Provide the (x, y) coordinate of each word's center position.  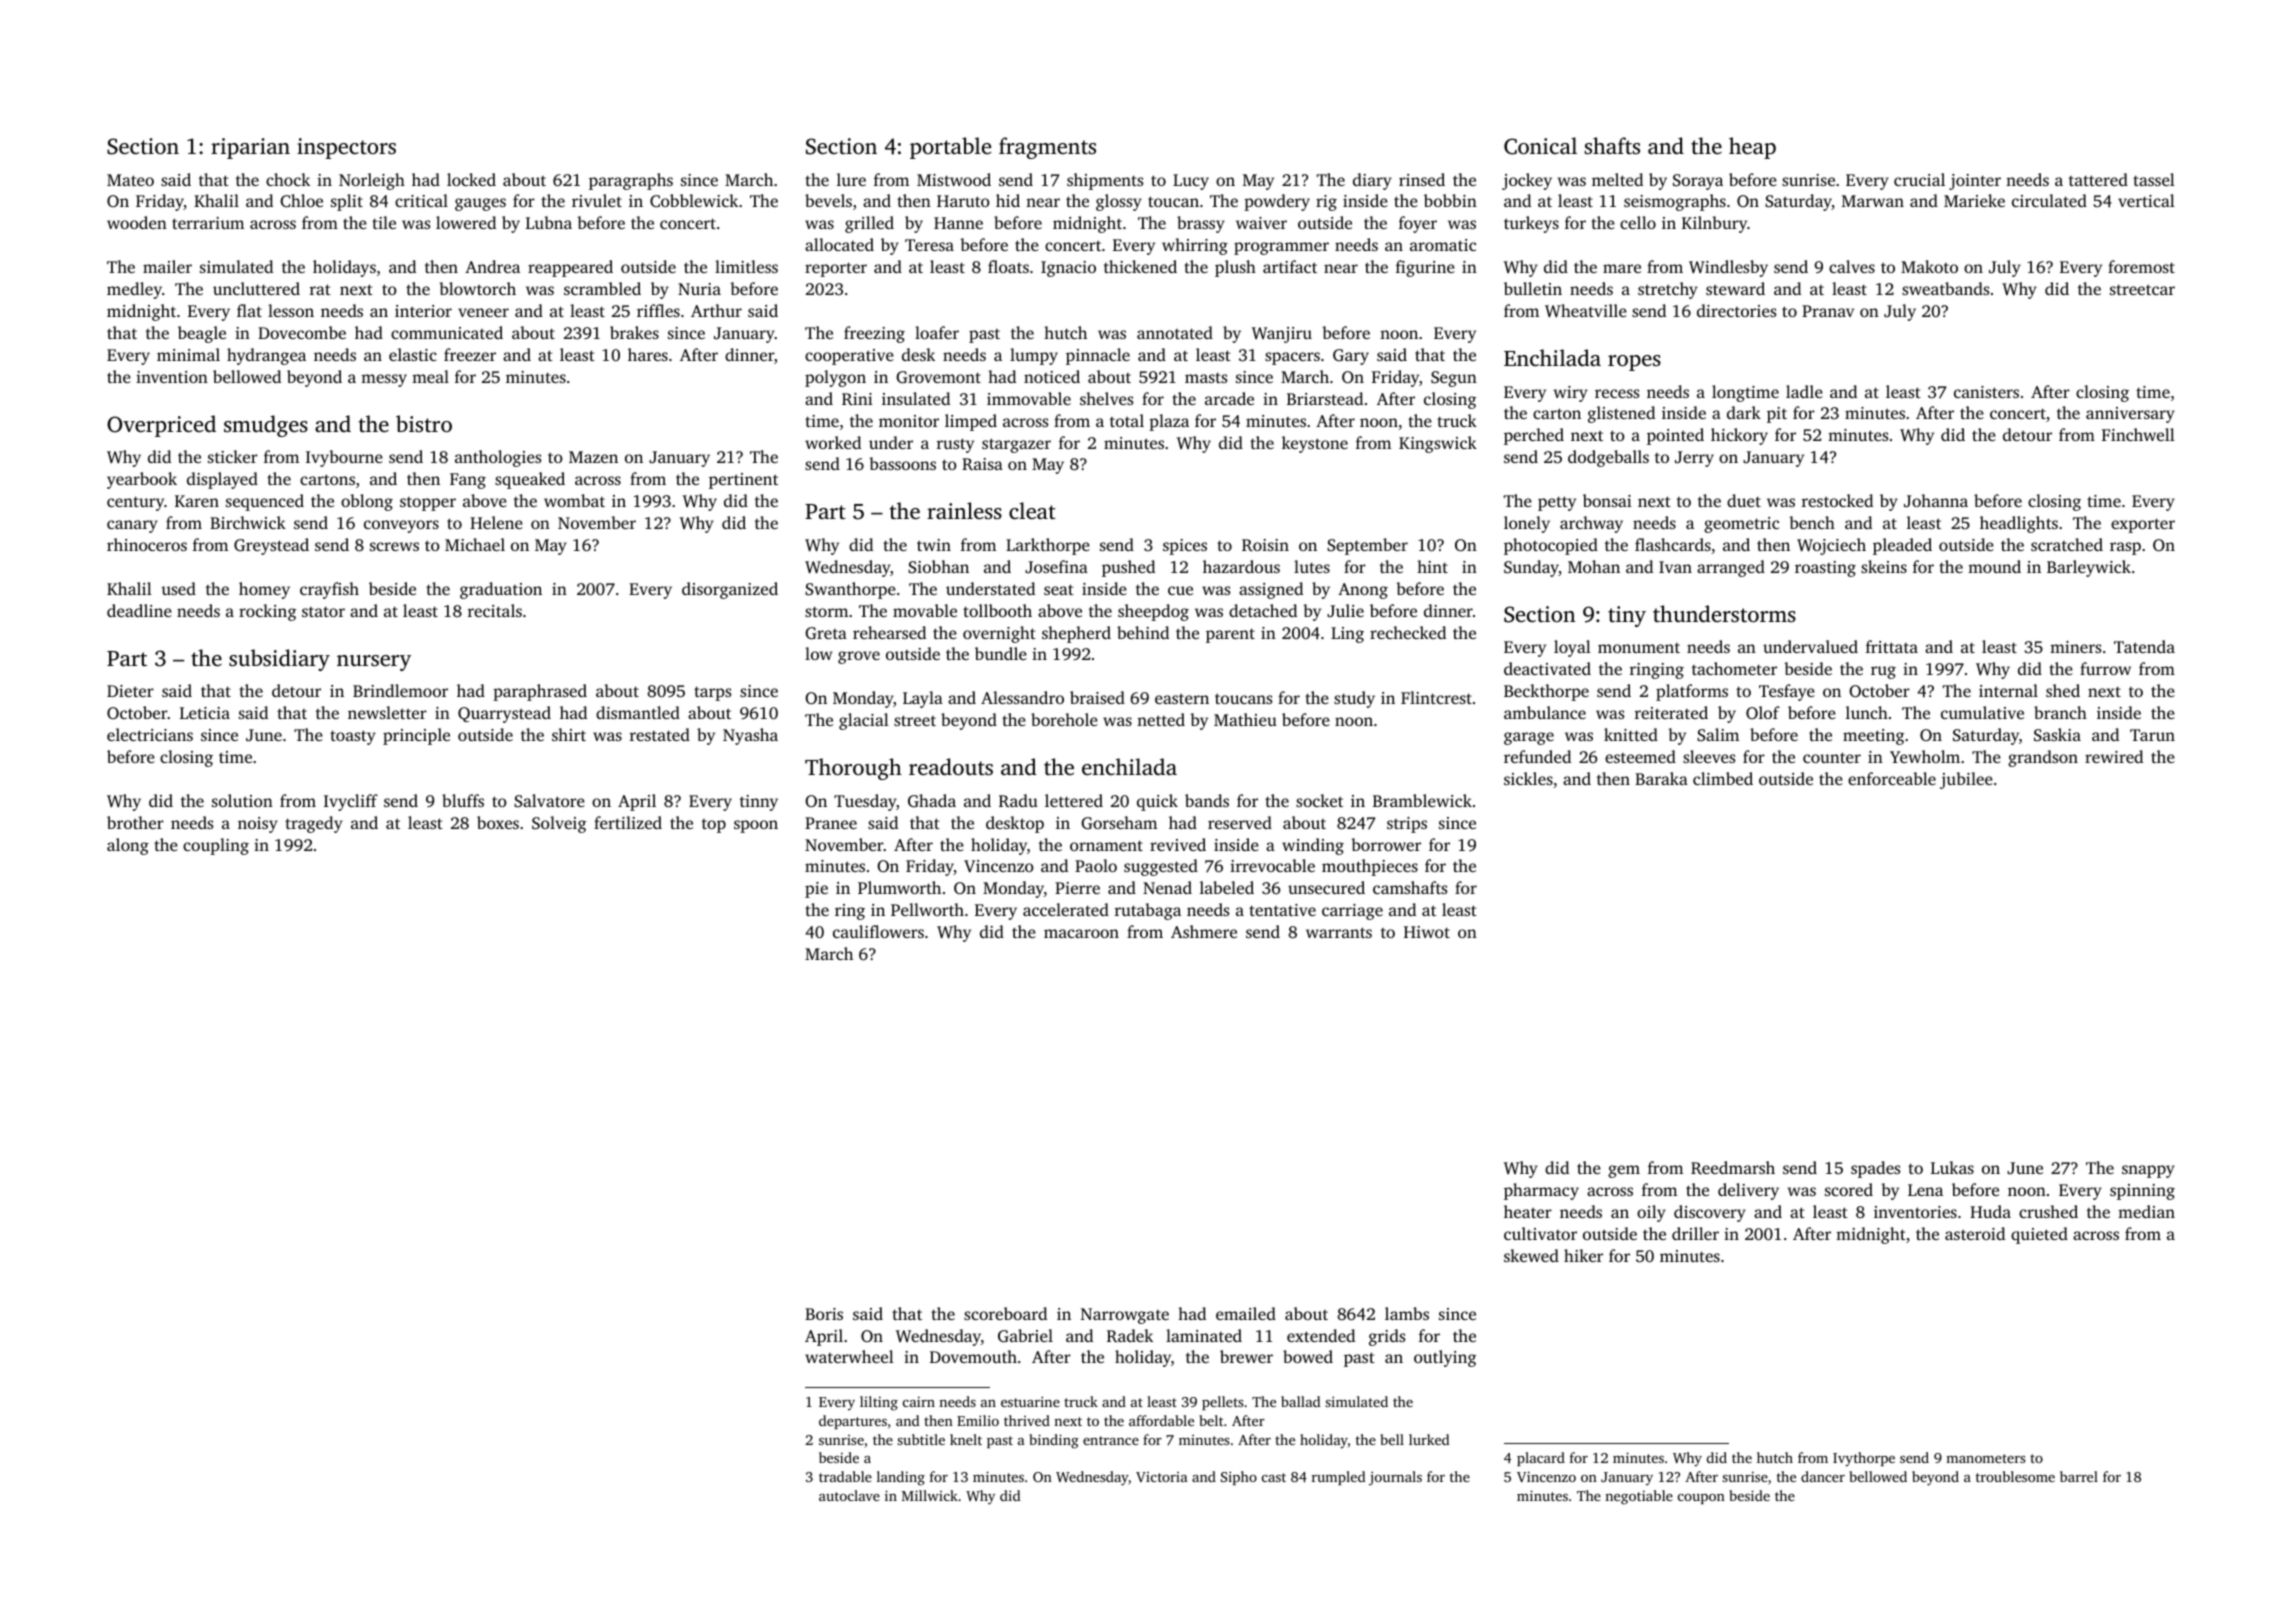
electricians (150, 734)
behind (1143, 632)
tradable (845, 1476)
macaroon (1081, 933)
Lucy (1191, 182)
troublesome (2015, 1476)
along (128, 846)
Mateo (130, 180)
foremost (2141, 266)
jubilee (1966, 780)
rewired (2114, 756)
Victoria (1162, 1477)
